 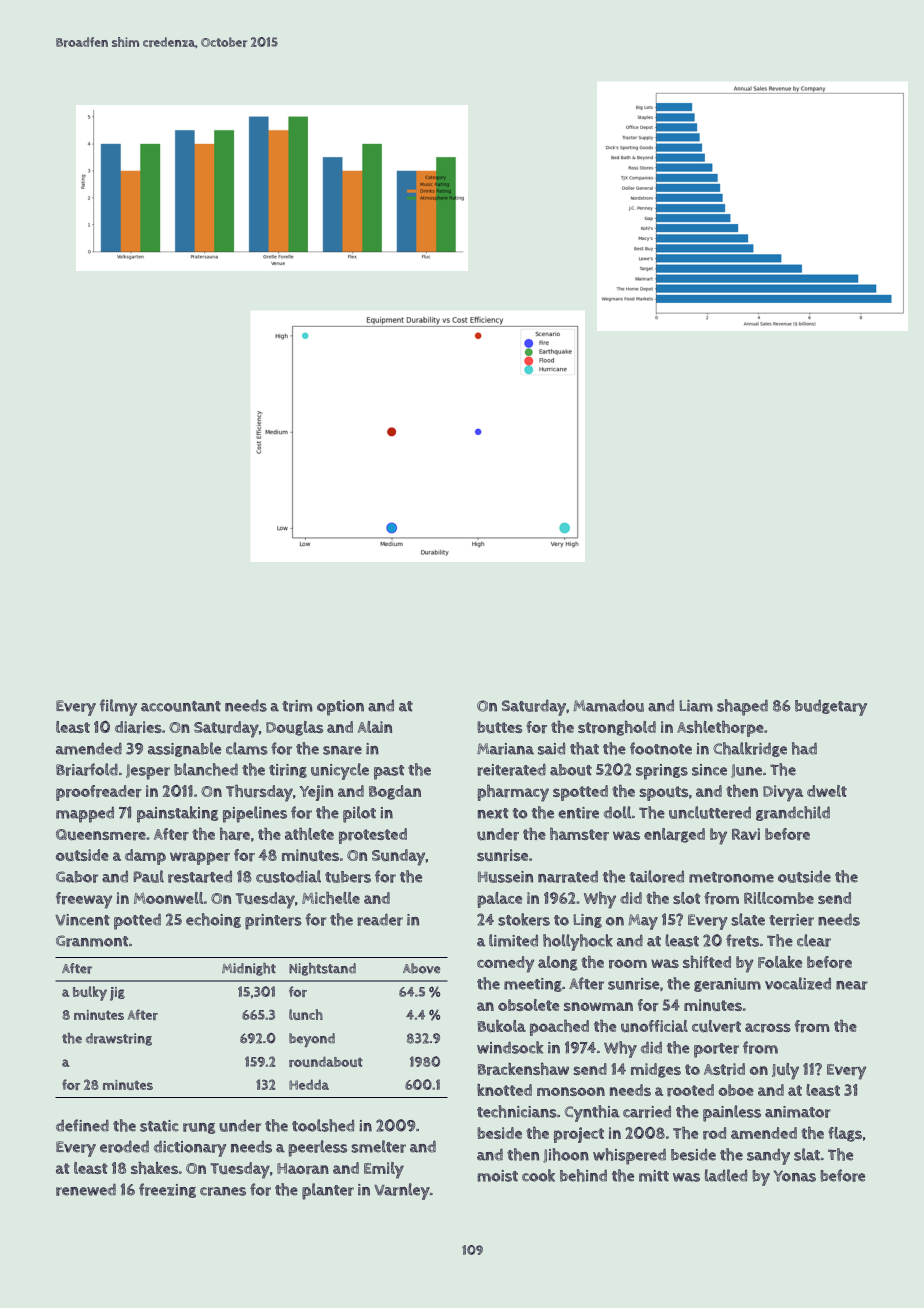 What do you see at coordinates (716, 1026) in the screenshot?
I see `culvert` at bounding box center [716, 1026].
